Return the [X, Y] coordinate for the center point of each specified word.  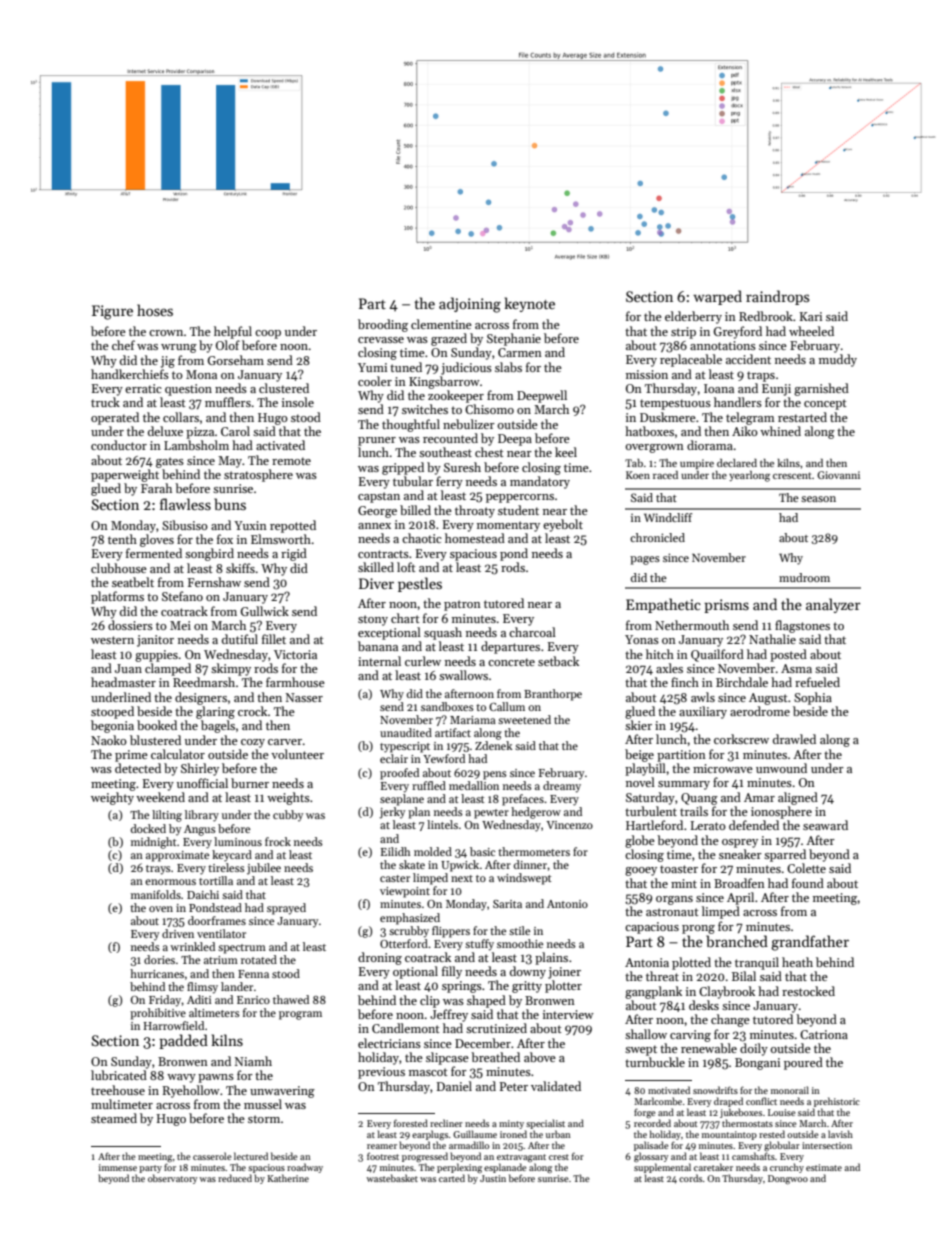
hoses [155, 310]
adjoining [470, 305]
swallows [463, 675]
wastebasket [392, 1178]
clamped [168, 669]
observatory [173, 1179]
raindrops [777, 297]
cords [690, 1178]
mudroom [804, 577]
